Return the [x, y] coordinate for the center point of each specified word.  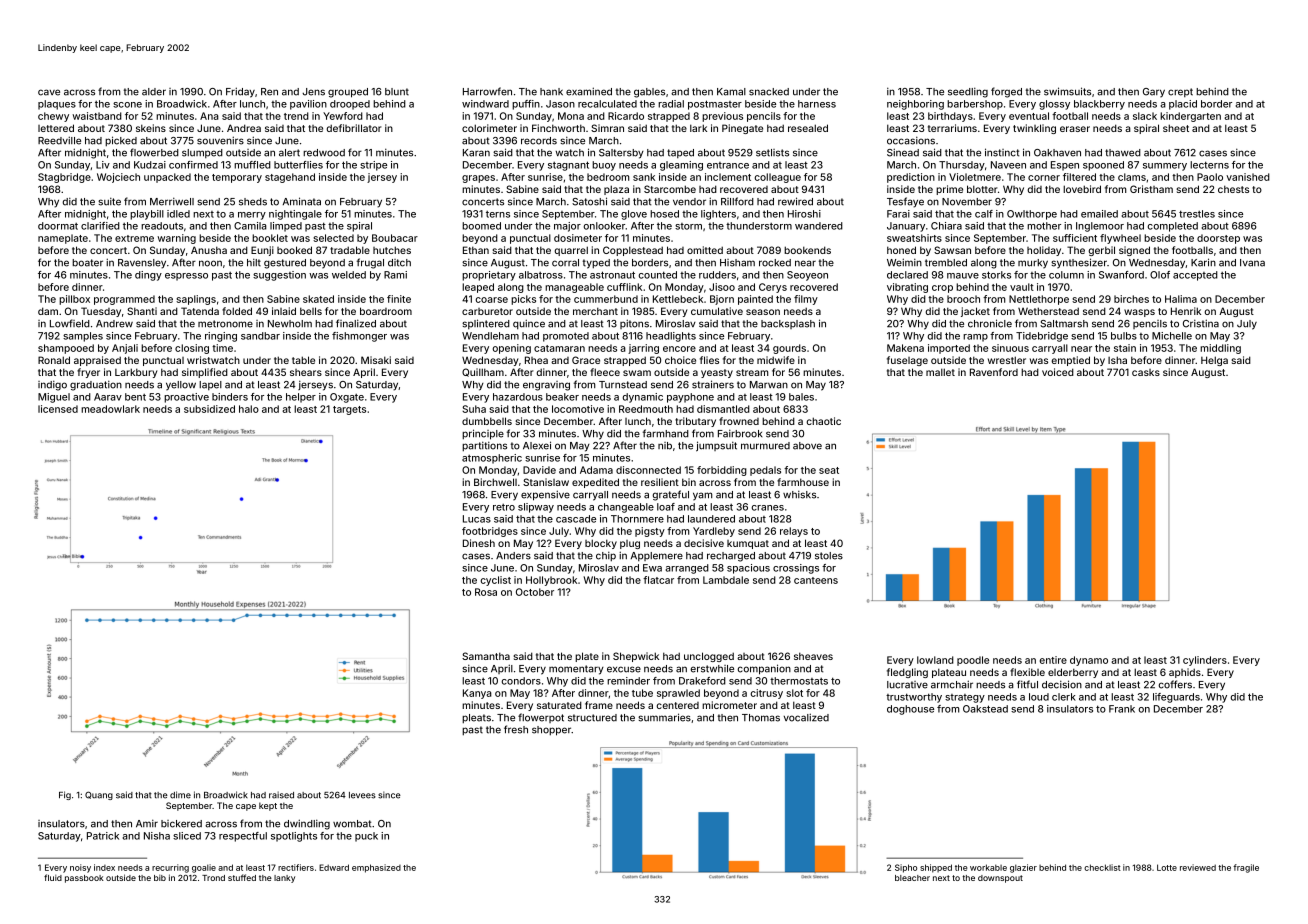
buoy [604, 166]
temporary [237, 178]
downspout [1000, 879]
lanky [284, 879]
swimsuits [1067, 91]
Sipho [906, 868]
